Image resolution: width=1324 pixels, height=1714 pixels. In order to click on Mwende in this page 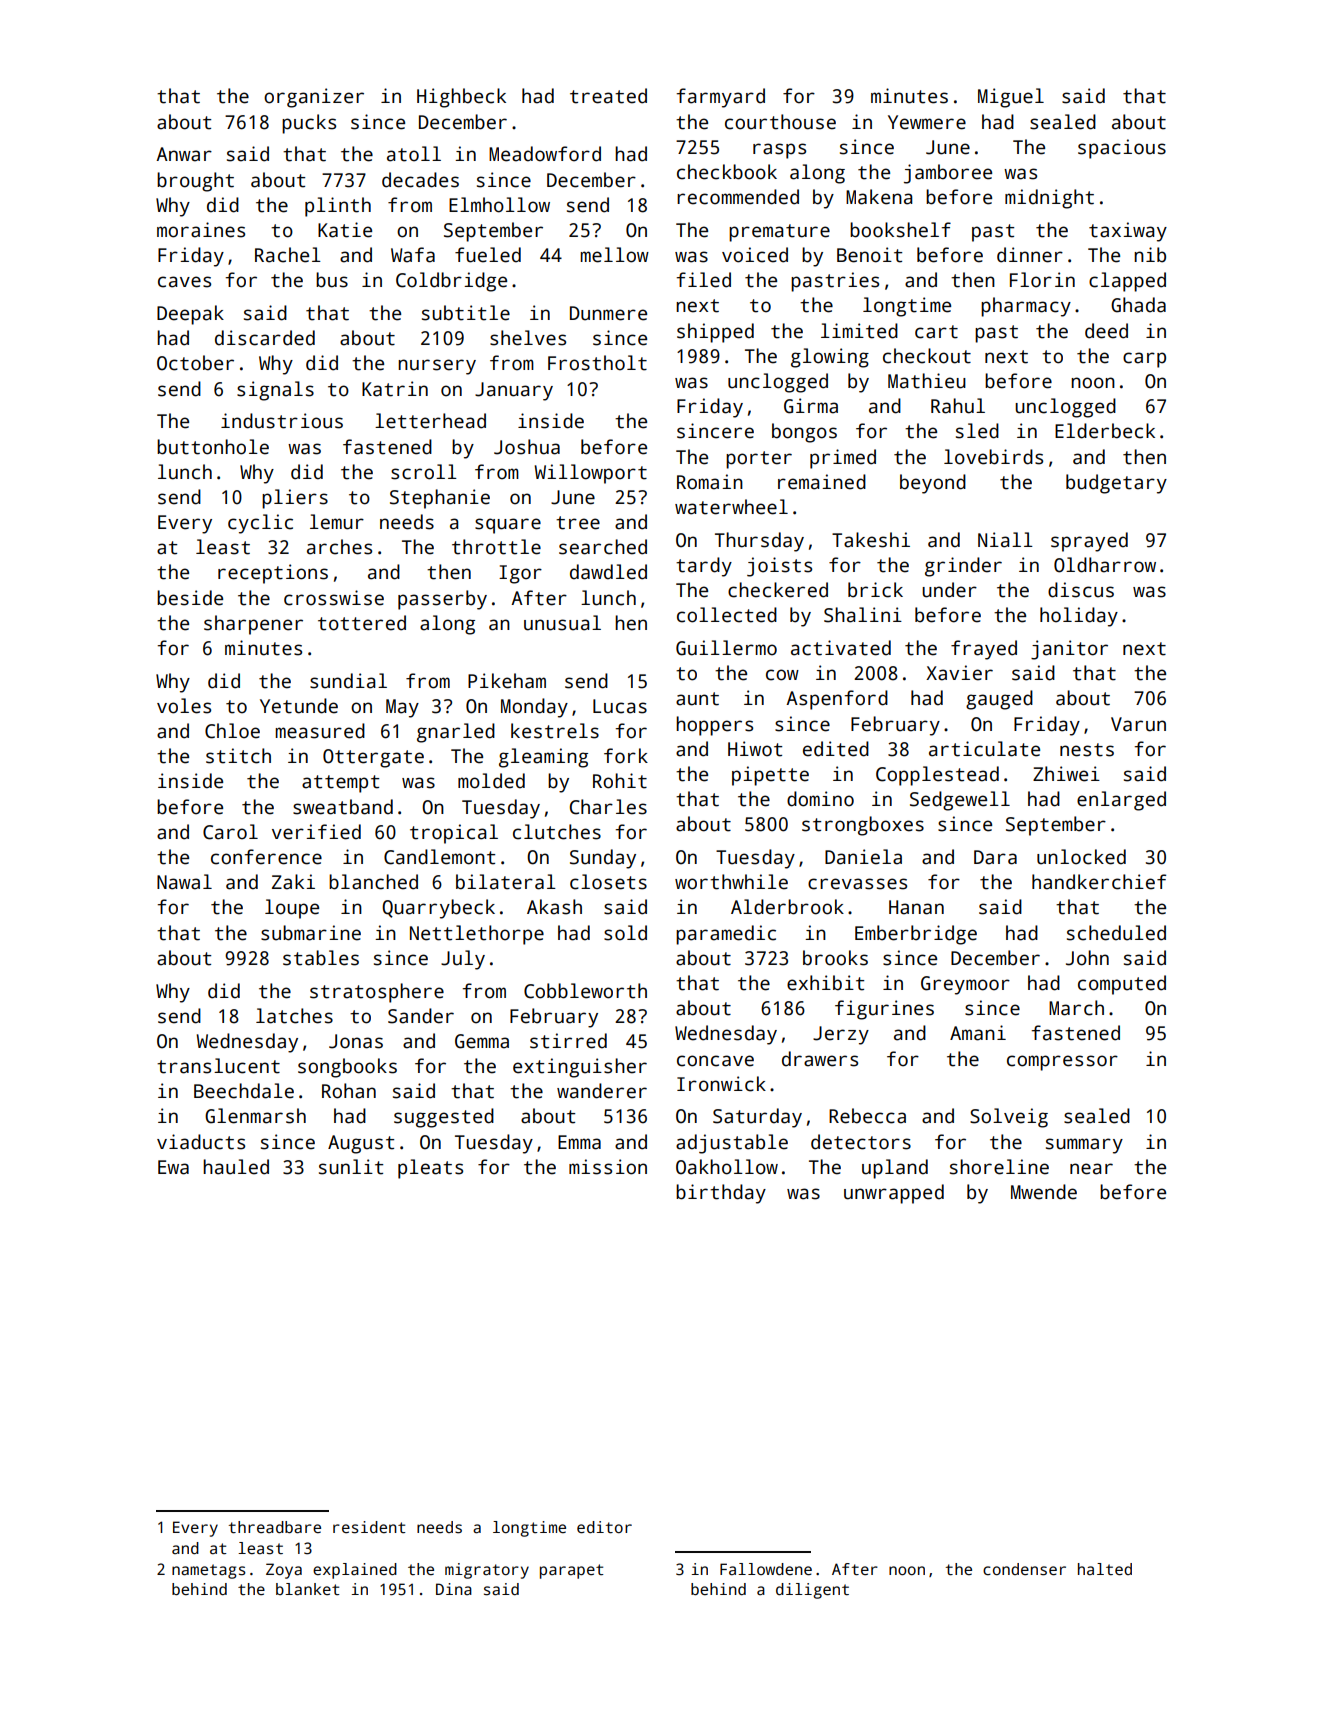, I will do `click(1044, 1192)`.
